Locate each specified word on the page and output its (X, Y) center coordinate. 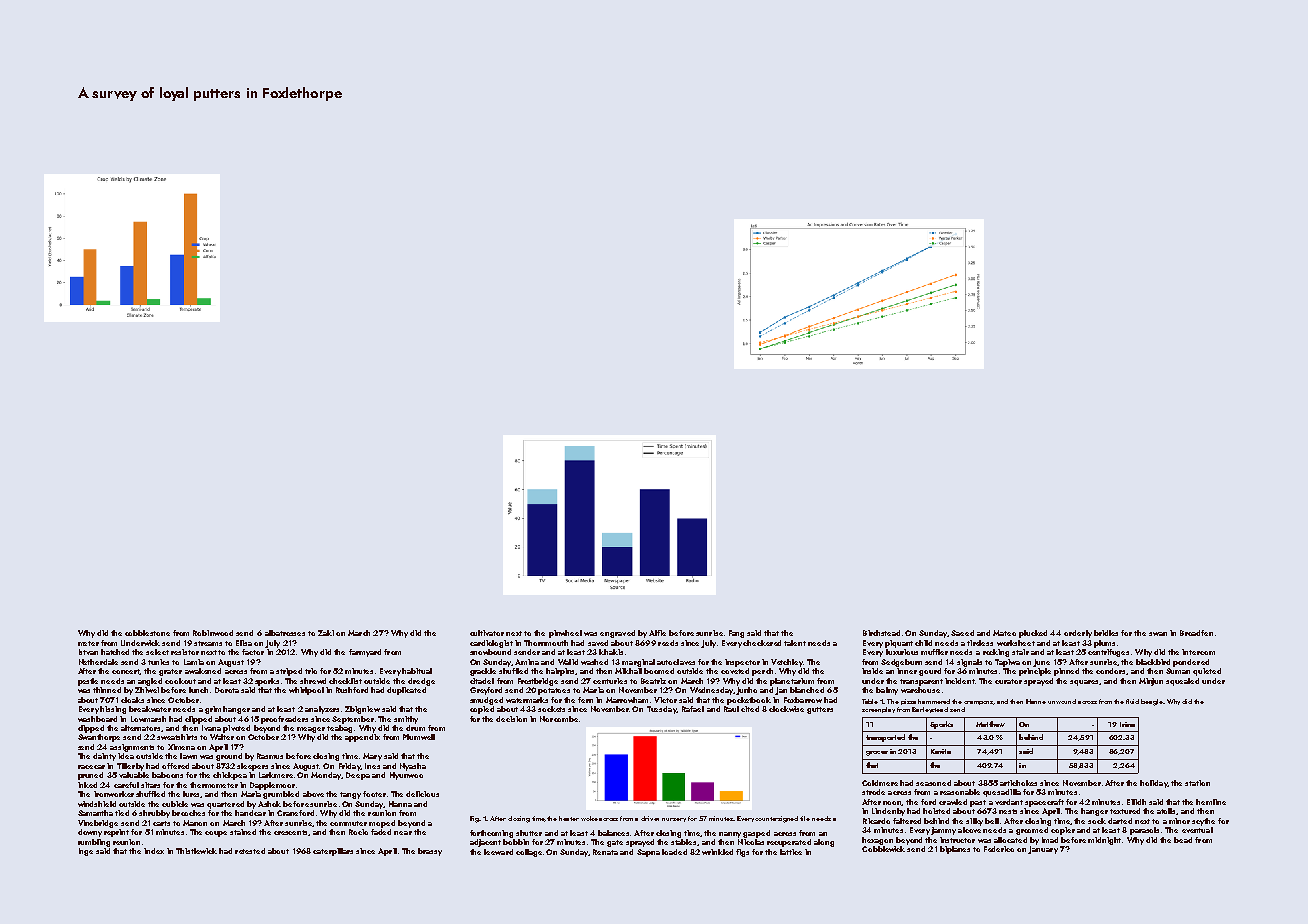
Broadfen (1196, 633)
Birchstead (881, 633)
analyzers (322, 710)
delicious (422, 794)
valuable (134, 775)
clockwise (786, 709)
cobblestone (147, 633)
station (1197, 783)
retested (250, 851)
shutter (529, 833)
